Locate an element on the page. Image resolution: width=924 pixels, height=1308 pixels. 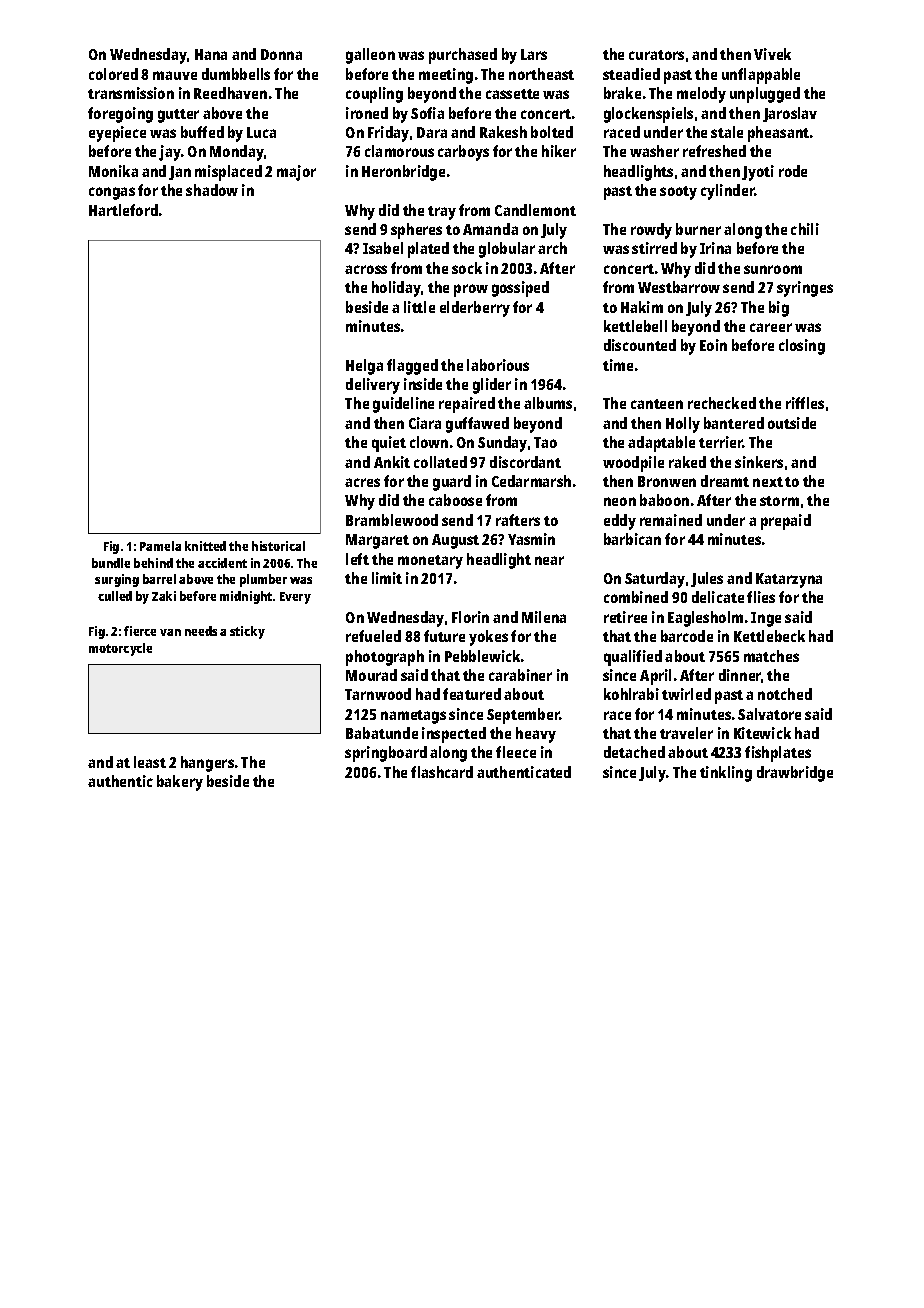
woodpile is located at coordinates (633, 464).
